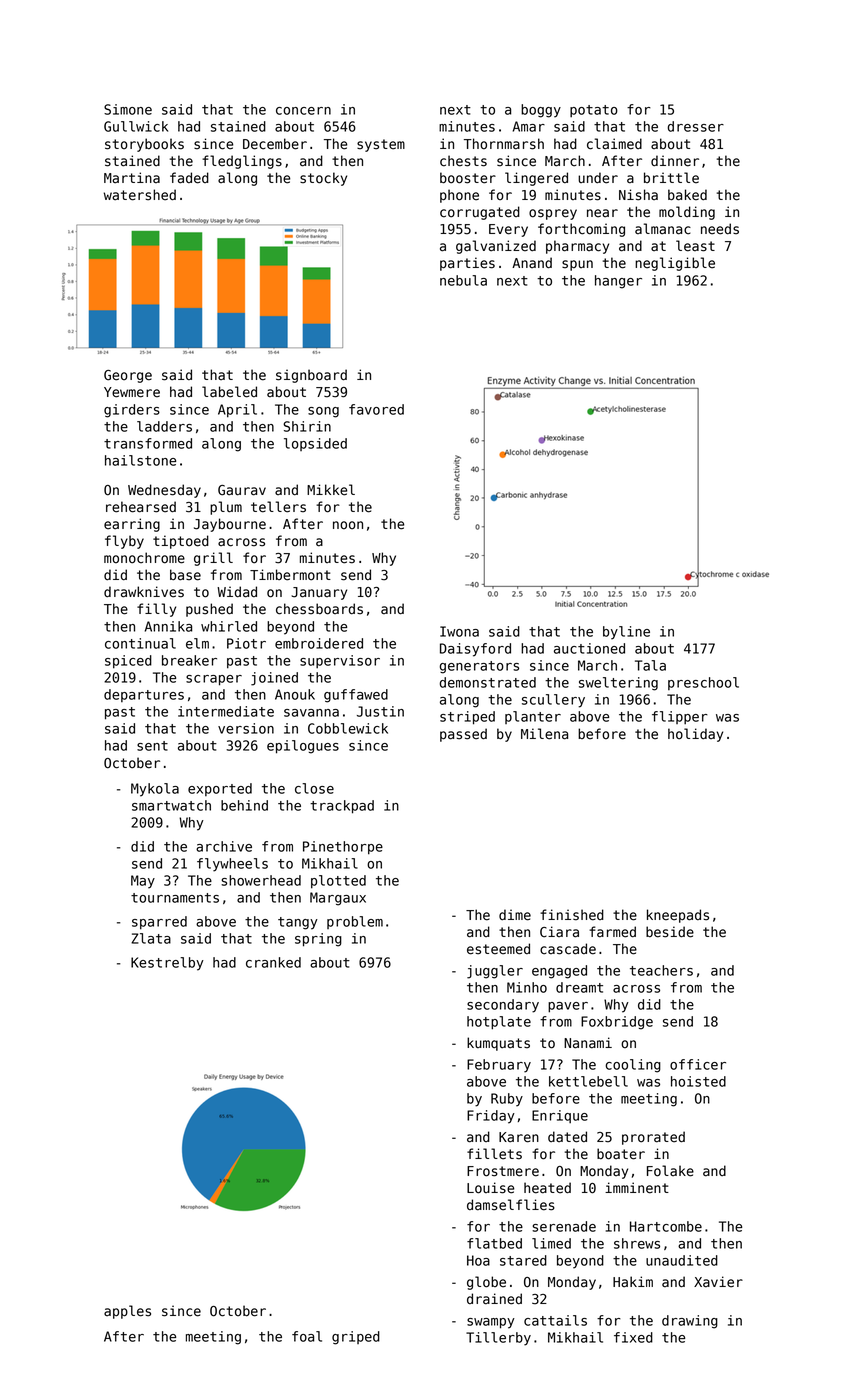  Describe the element at coordinates (478, 1260) in the screenshot. I see `Hoa` at that location.
